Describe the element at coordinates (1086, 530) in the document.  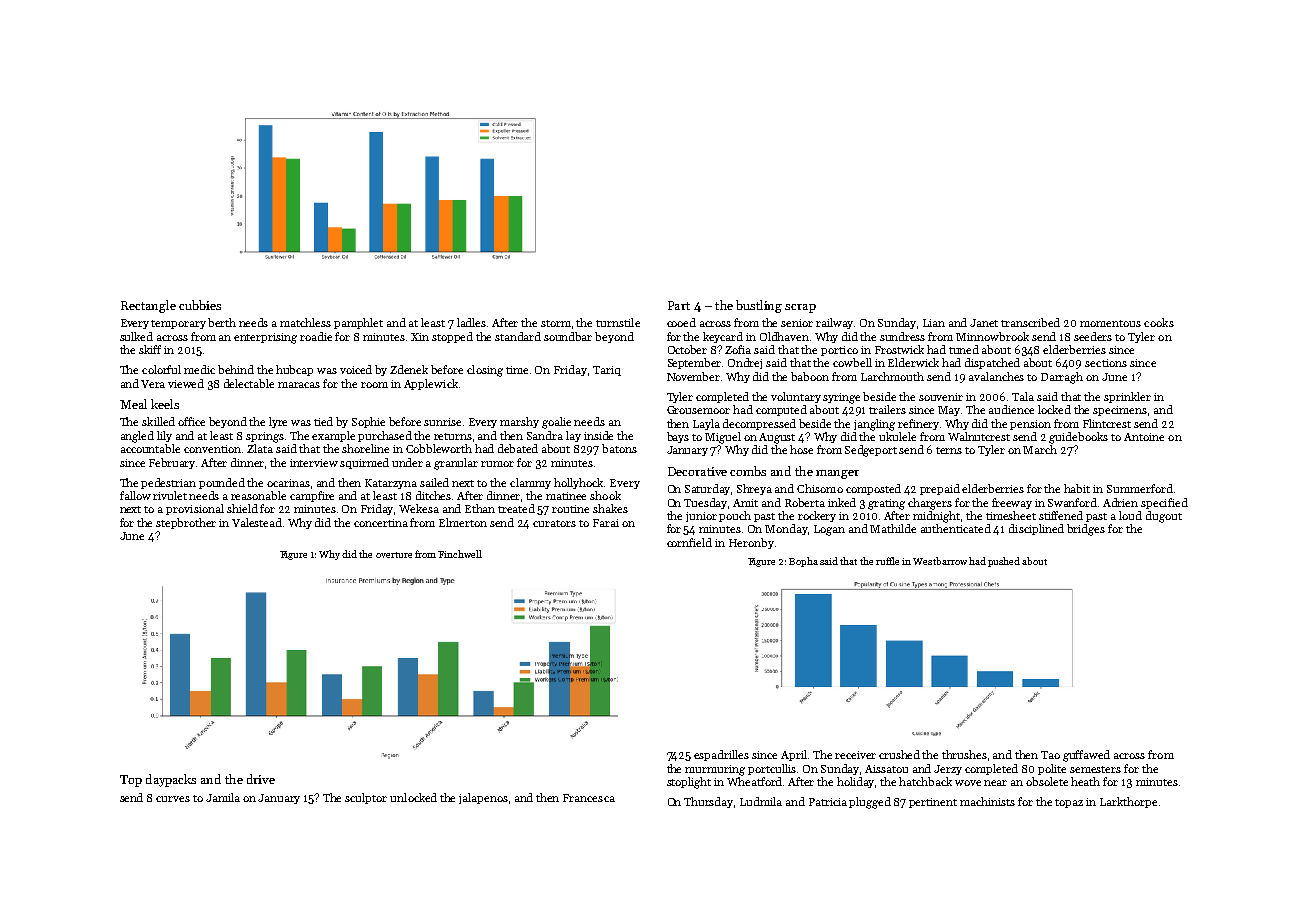
I see `bridges` at that location.
